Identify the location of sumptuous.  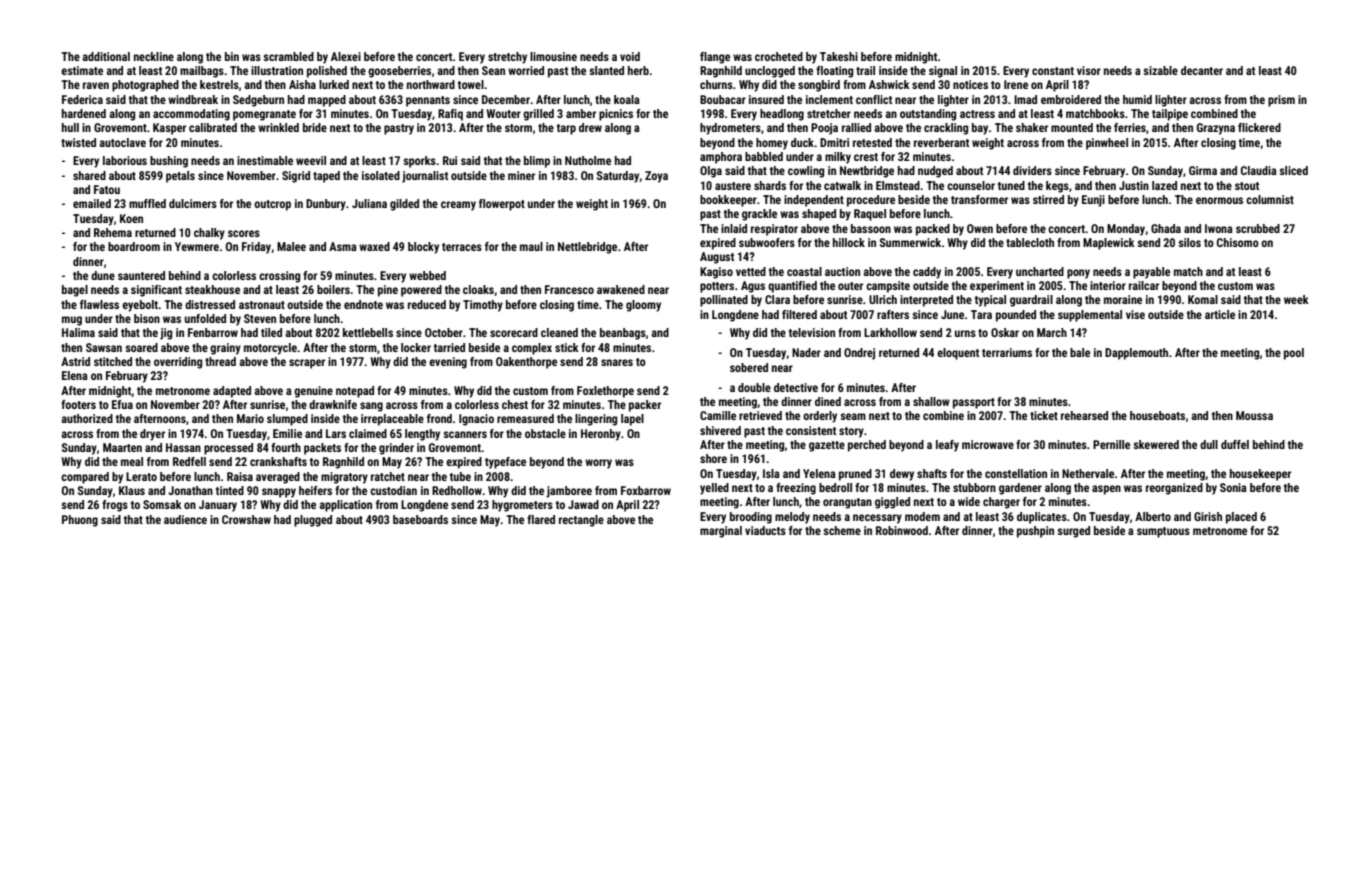
(1163, 532).
